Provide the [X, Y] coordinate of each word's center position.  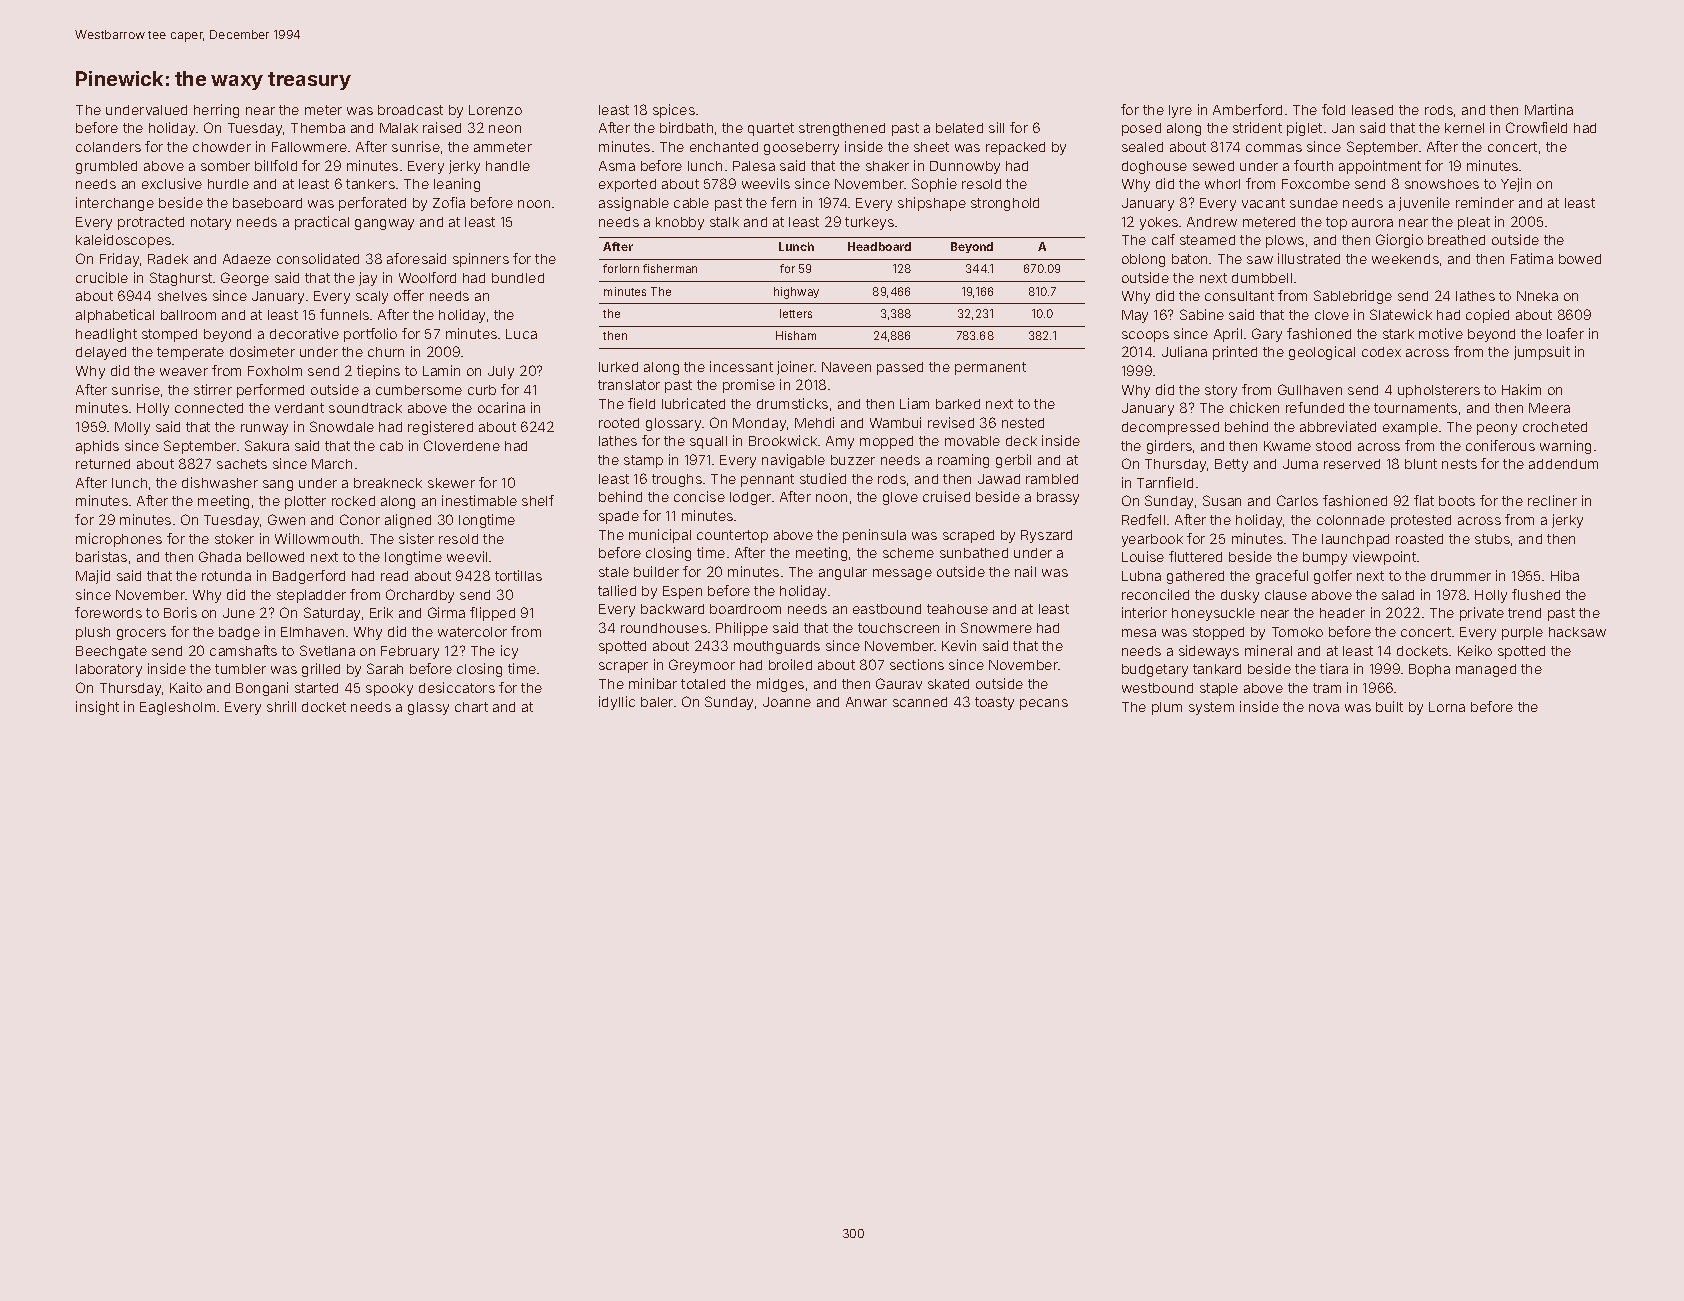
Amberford [1247, 109]
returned [103, 464]
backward [672, 609]
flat [1424, 500]
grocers [141, 634]
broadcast [410, 110]
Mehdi [814, 422]
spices [674, 111]
